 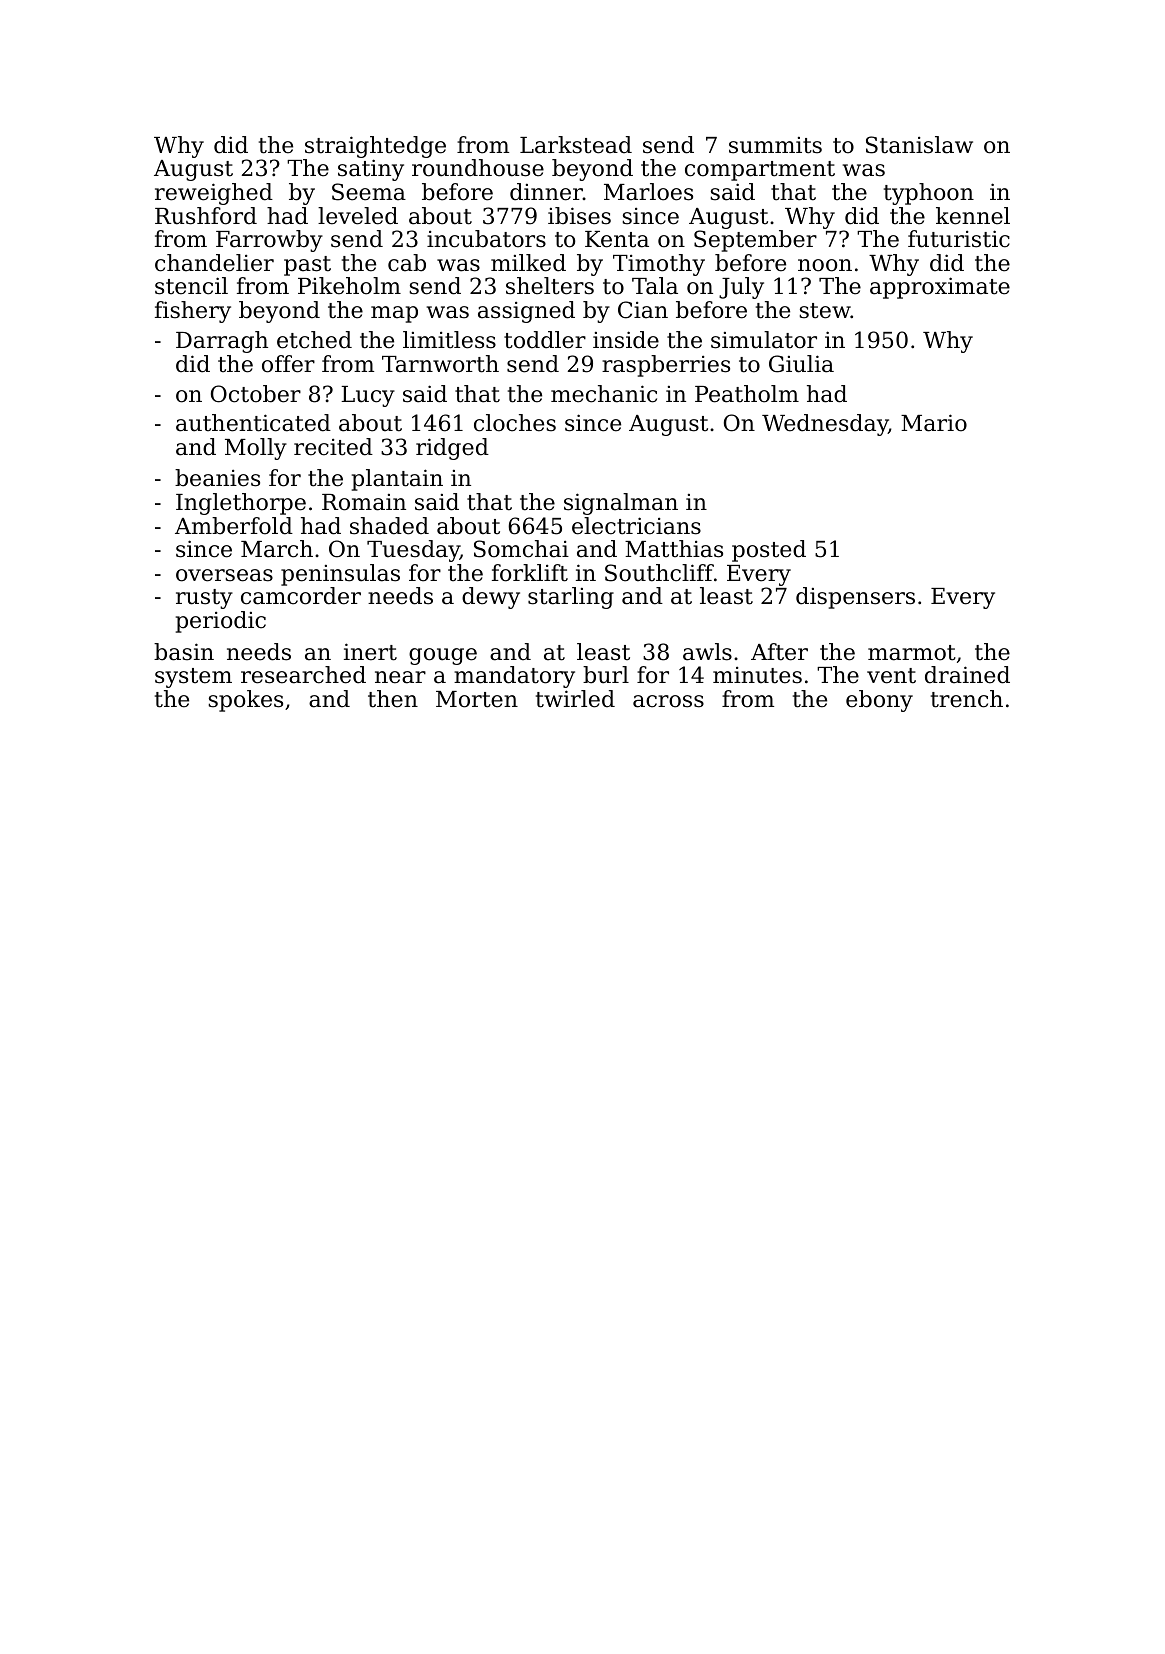 What do you see at coordinates (333, 447) in the document?
I see `recited` at bounding box center [333, 447].
